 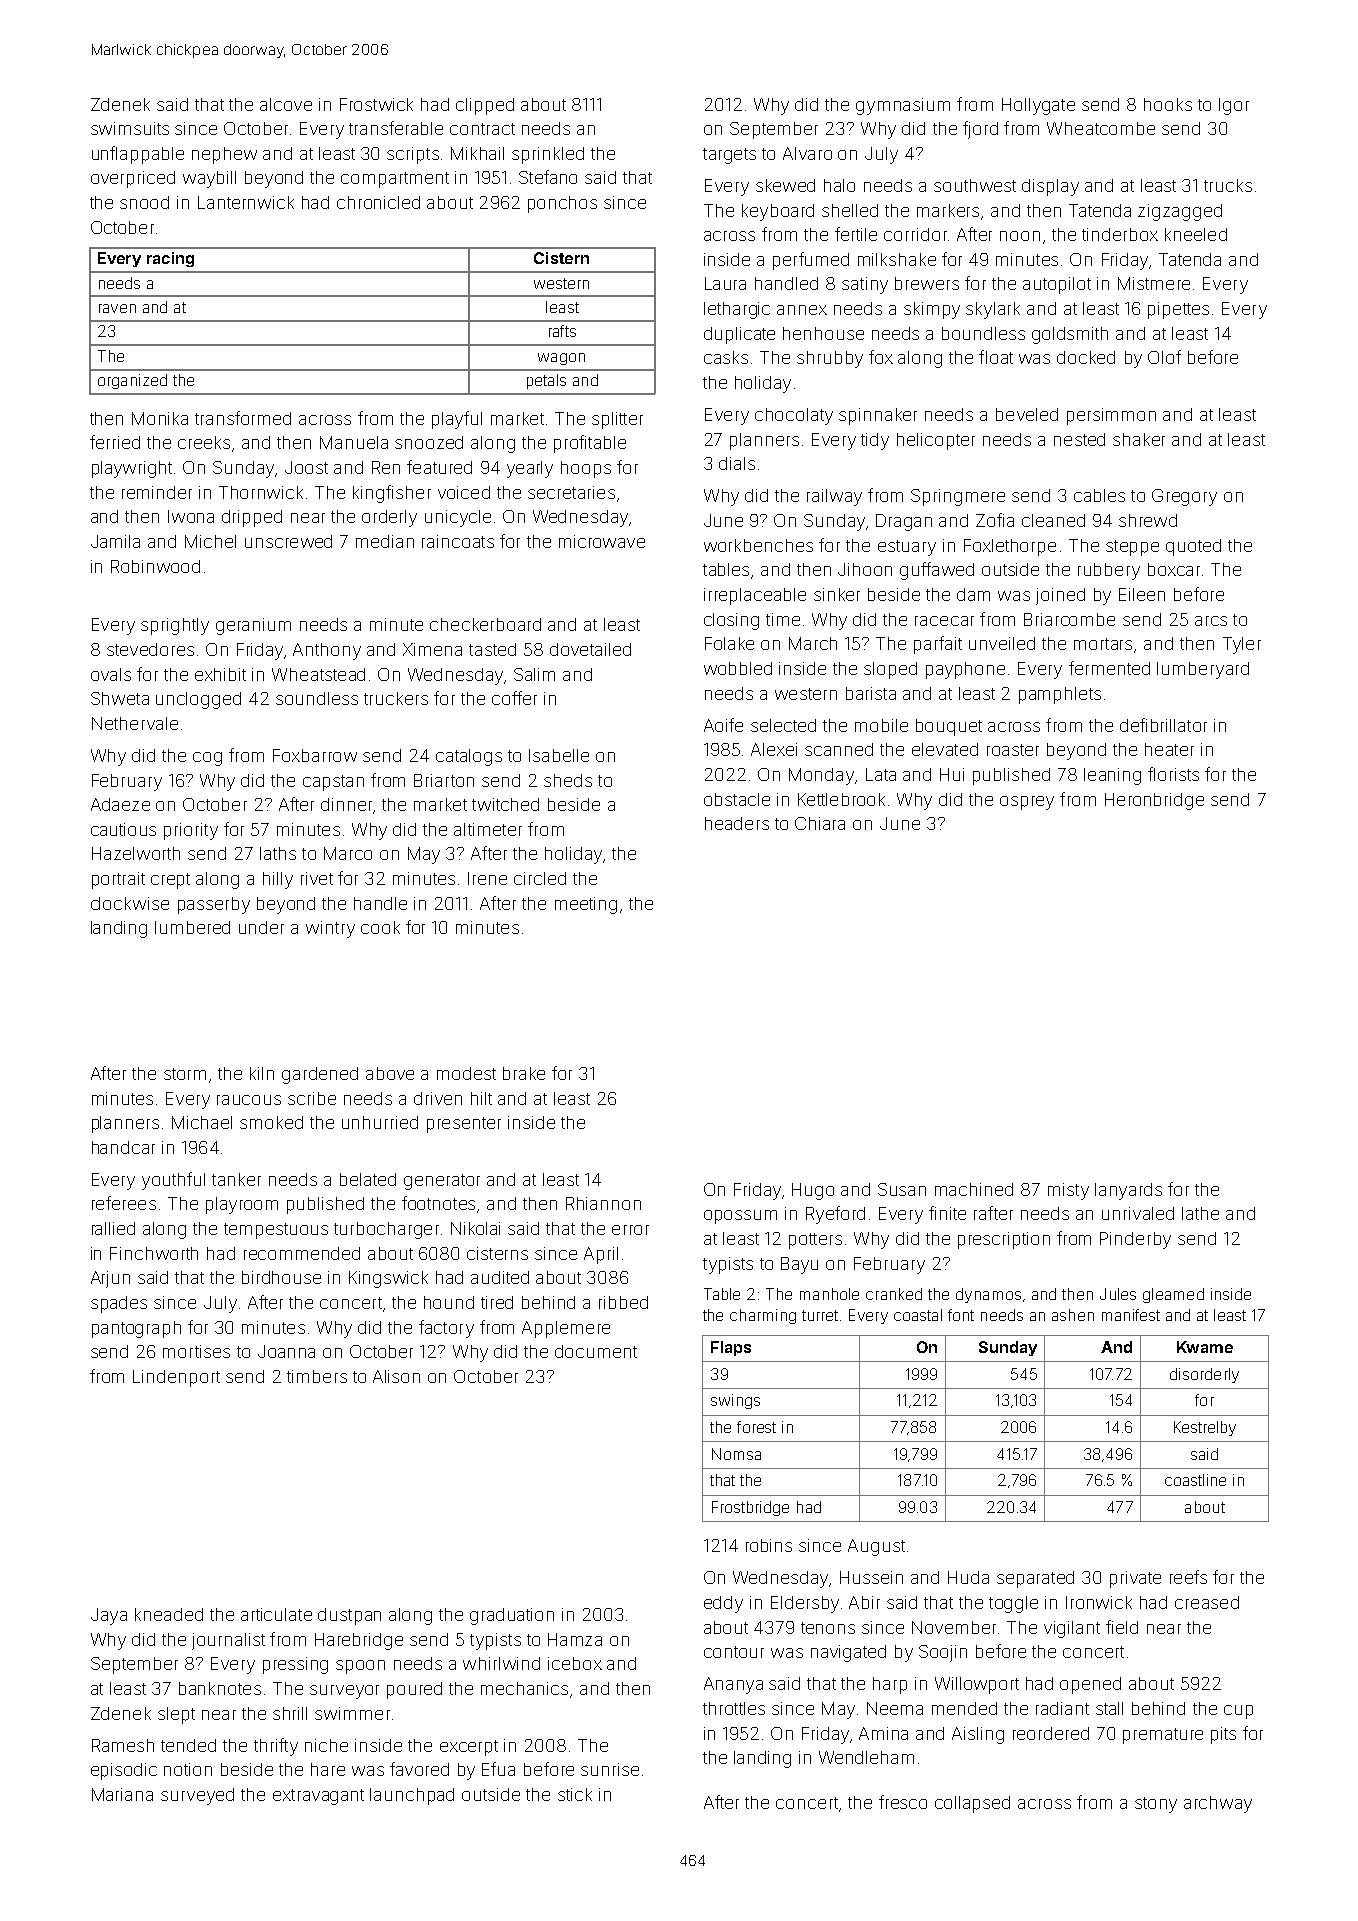 I want to click on extravagant, so click(x=318, y=1797).
